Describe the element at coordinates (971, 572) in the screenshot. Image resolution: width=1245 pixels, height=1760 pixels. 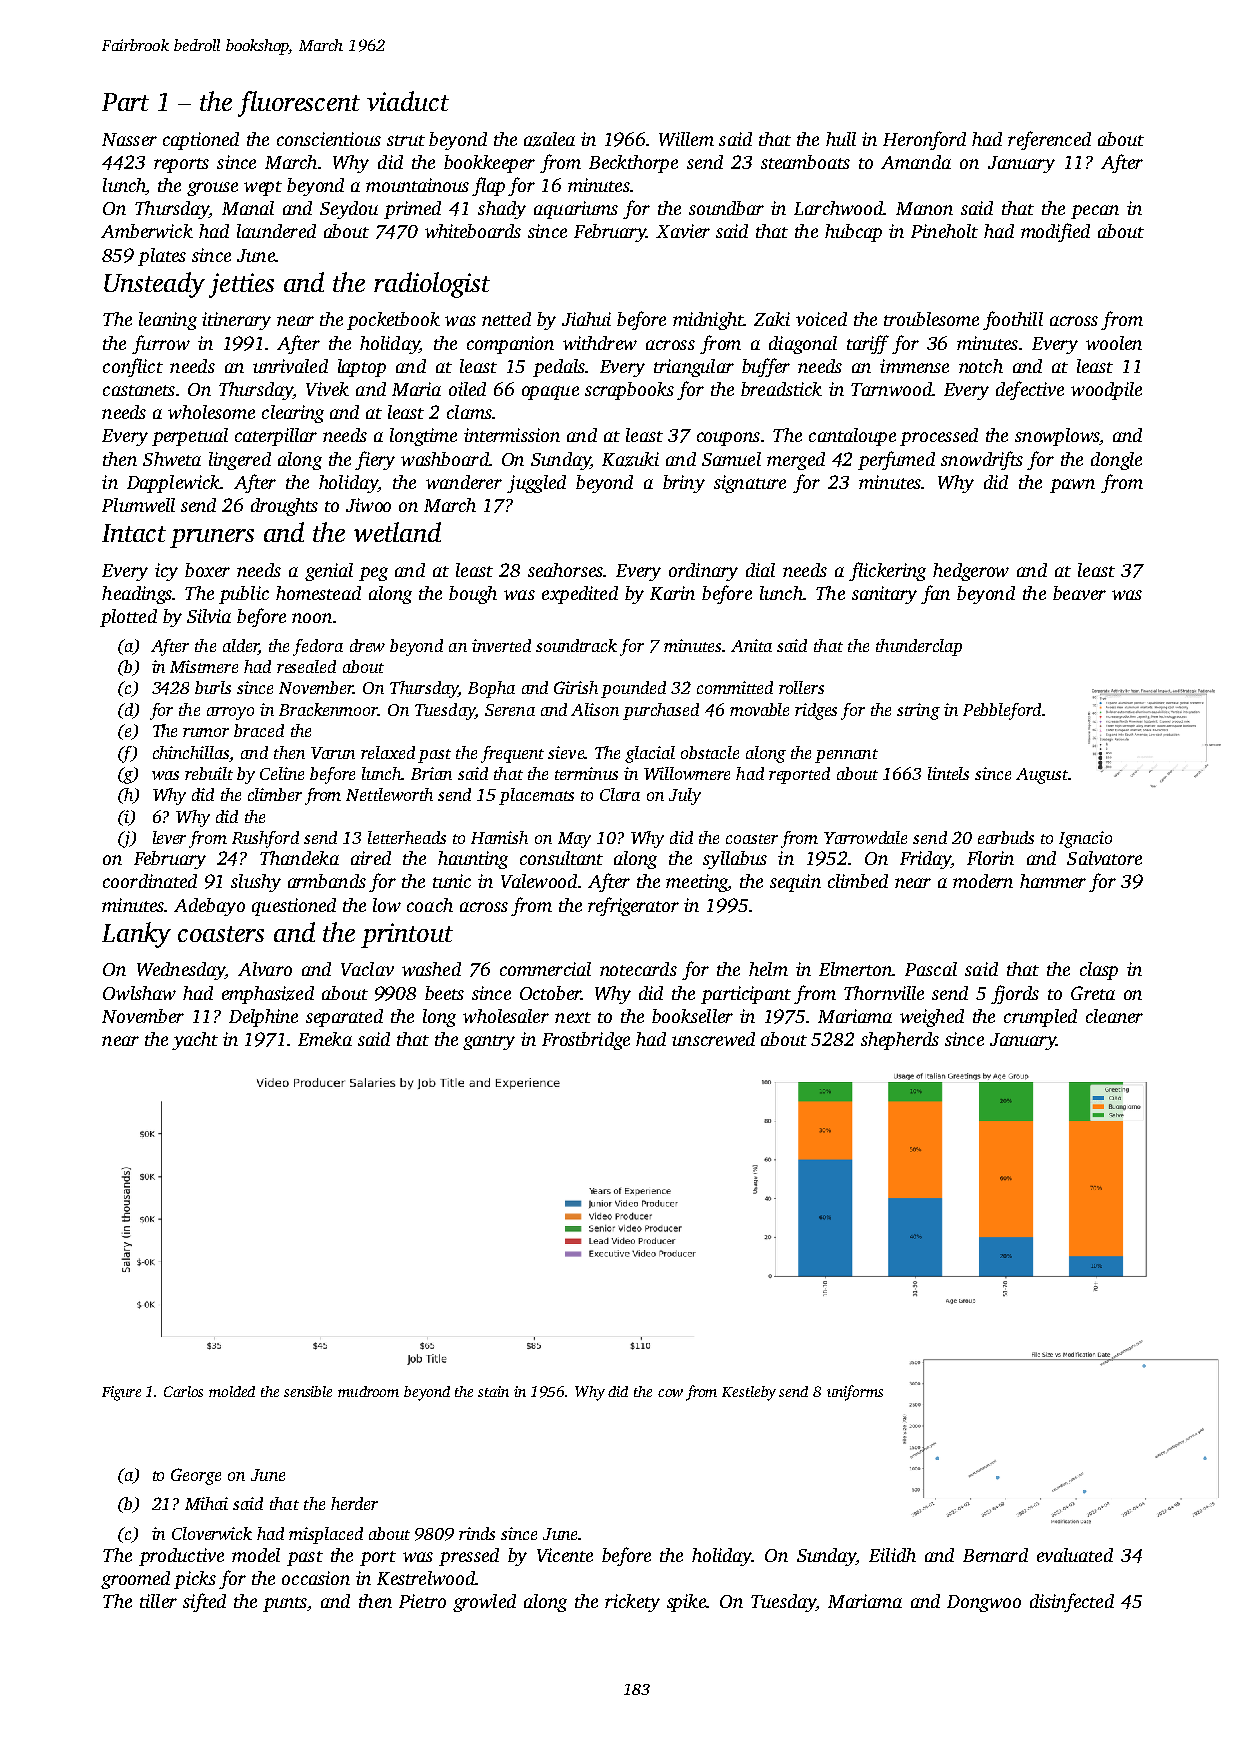
I see `hedgerow` at that location.
